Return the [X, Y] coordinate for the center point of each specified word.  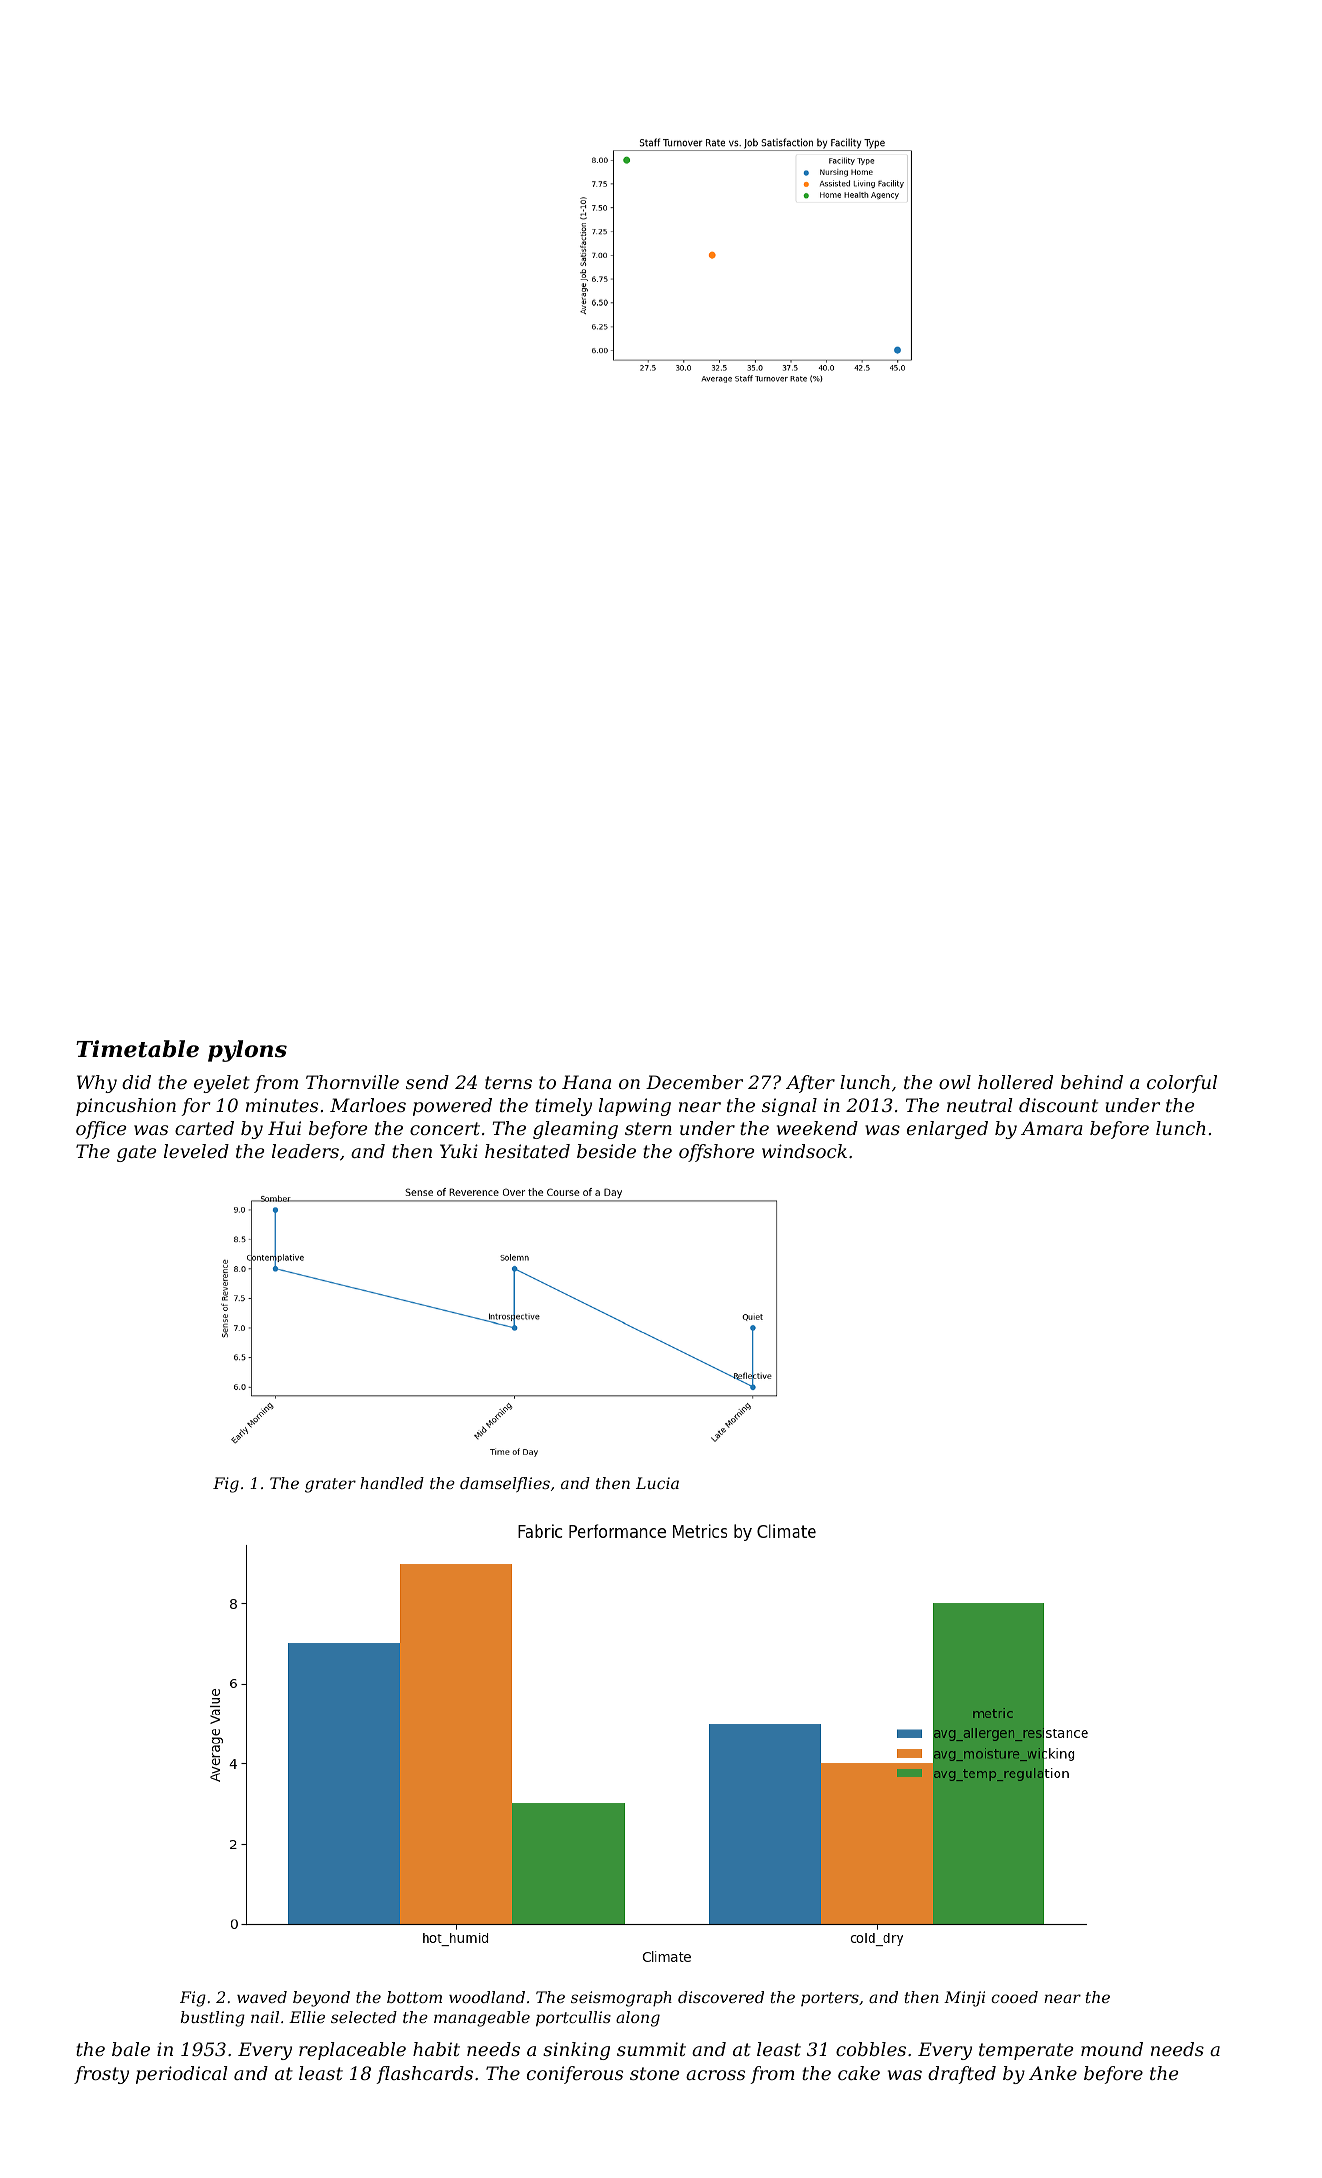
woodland [487, 1997]
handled [392, 1483]
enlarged [947, 1130]
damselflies [505, 1484]
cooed [1014, 1997]
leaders [305, 1151]
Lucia [657, 1483]
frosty [101, 2075]
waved [262, 1997]
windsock [804, 1151]
